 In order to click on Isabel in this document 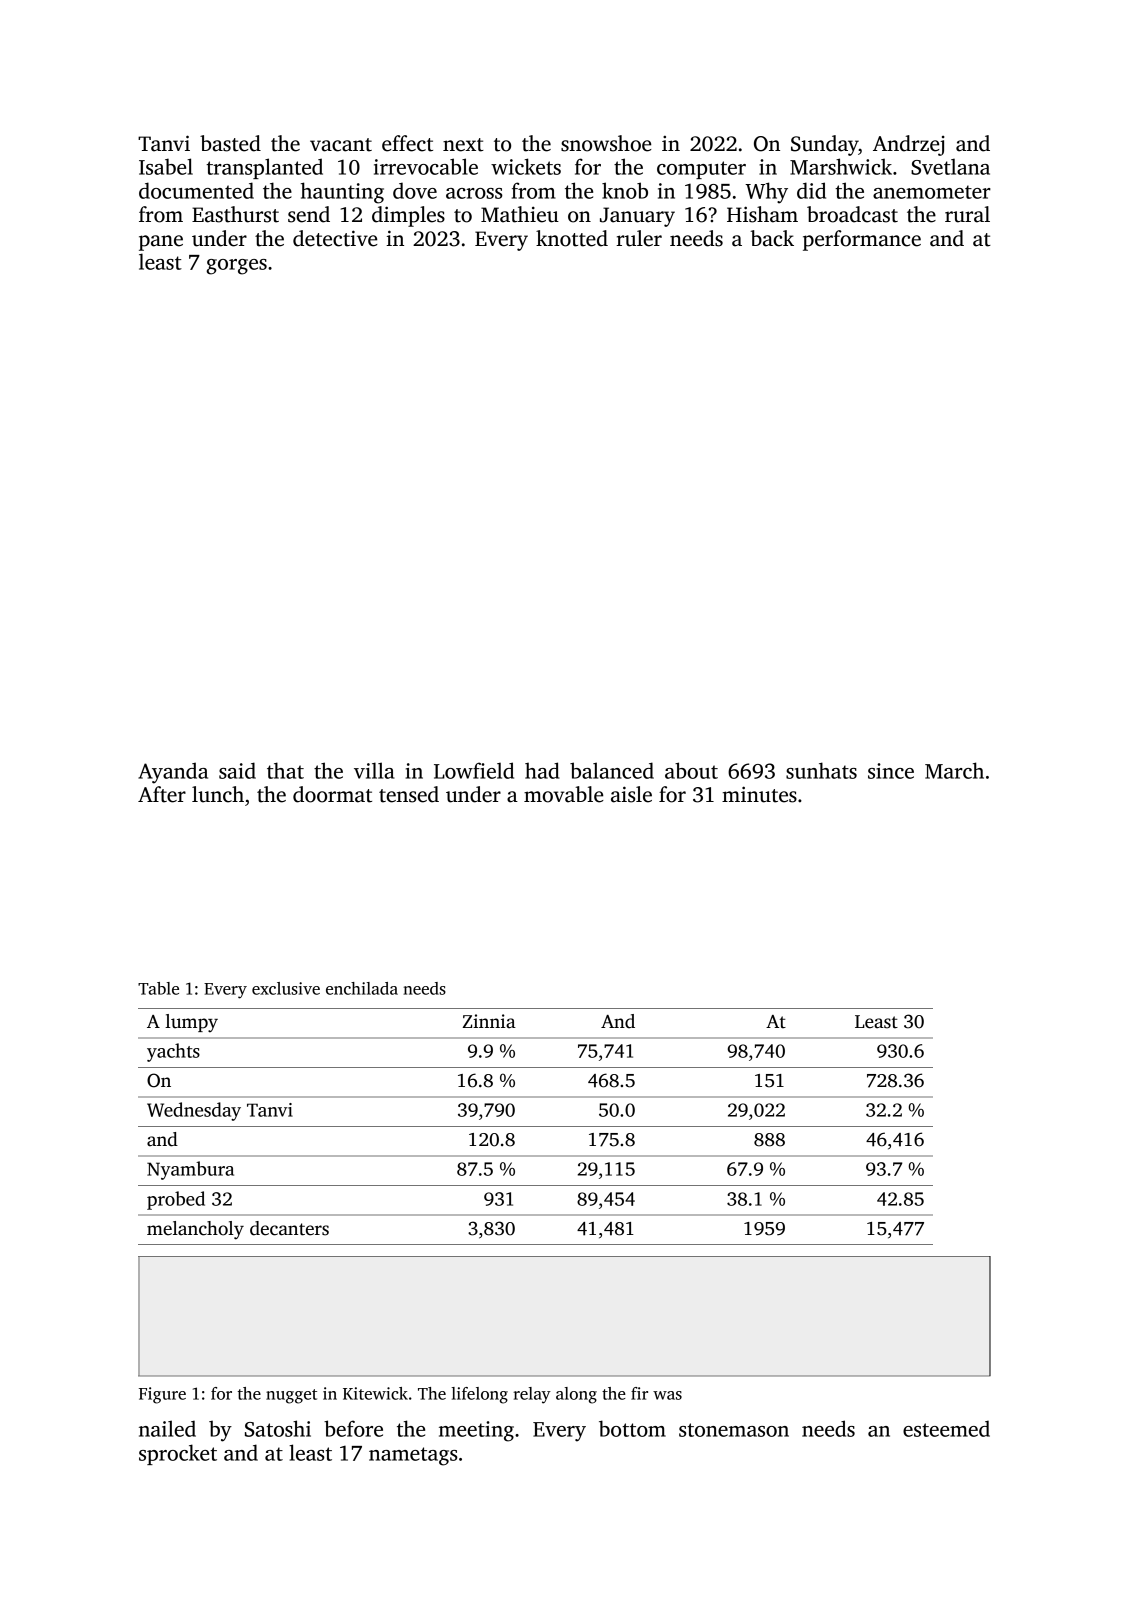, I will do `click(166, 166)`.
